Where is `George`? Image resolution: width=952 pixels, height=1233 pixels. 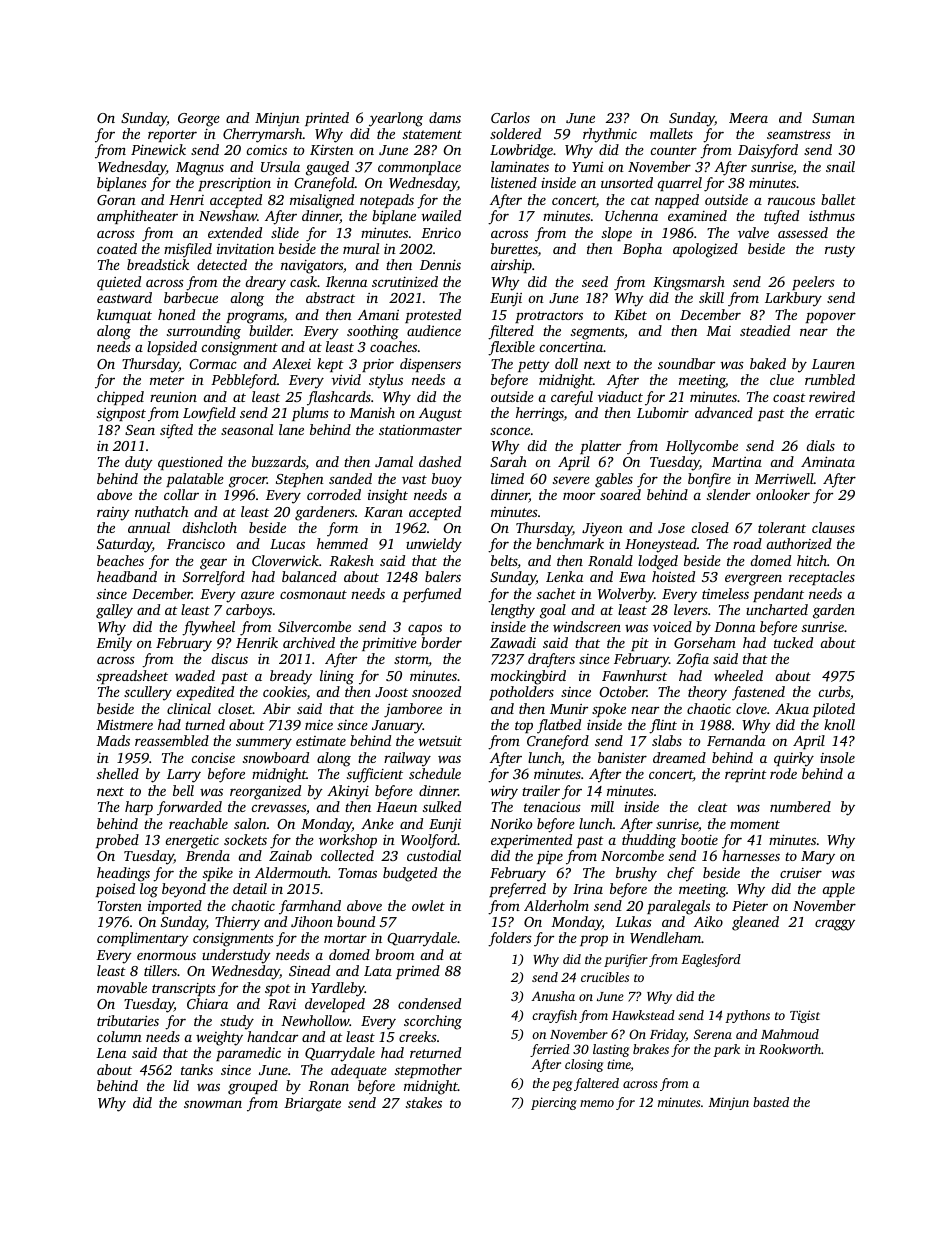
George is located at coordinates (199, 120).
